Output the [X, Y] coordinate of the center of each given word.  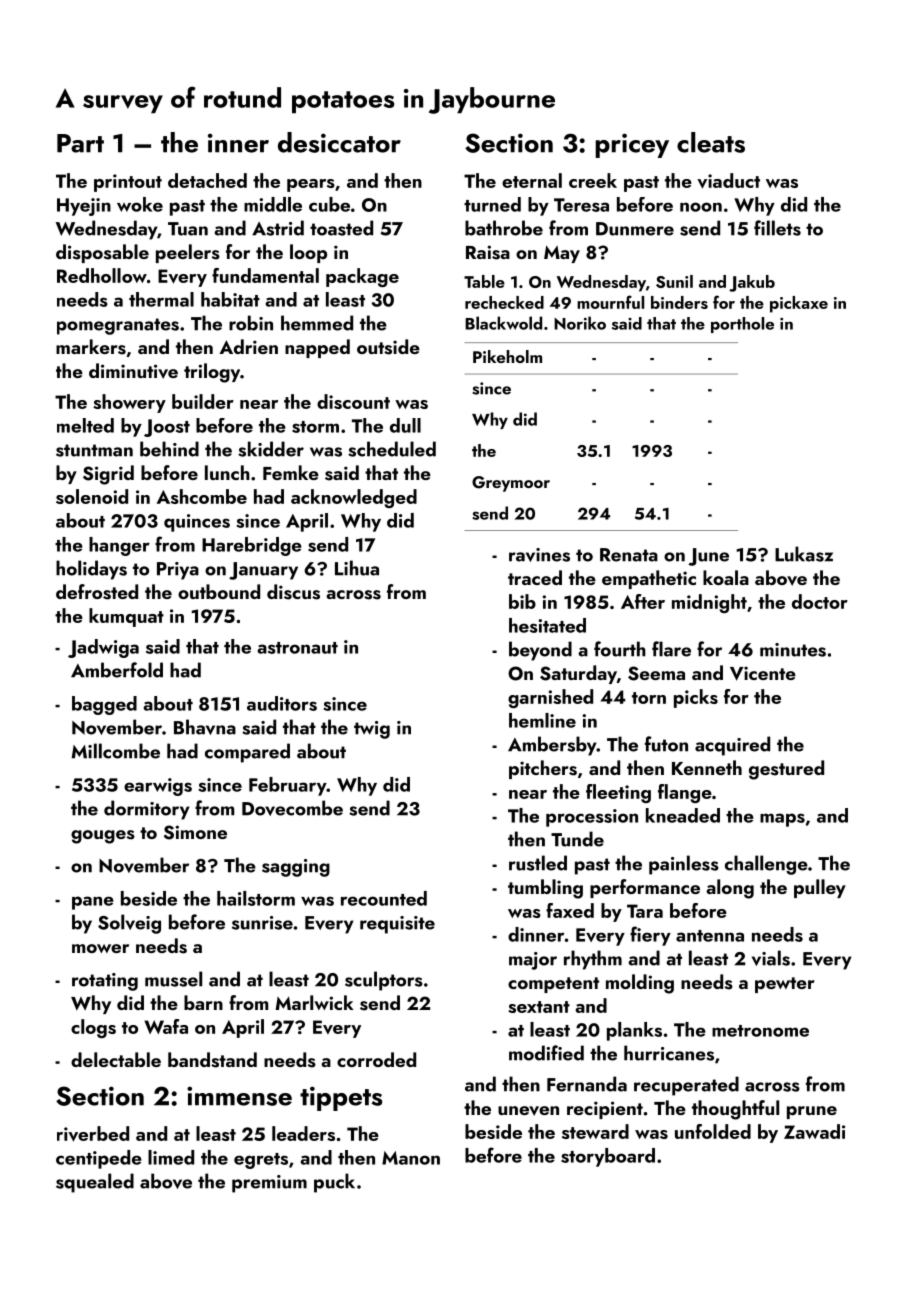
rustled [538, 863]
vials [771, 958]
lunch [227, 472]
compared [247, 753]
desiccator [339, 142]
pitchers [543, 769]
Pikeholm [507, 356]
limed [171, 1157]
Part [80, 143]
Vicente [763, 673]
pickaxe [799, 304]
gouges [103, 837]
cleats [711, 142]
